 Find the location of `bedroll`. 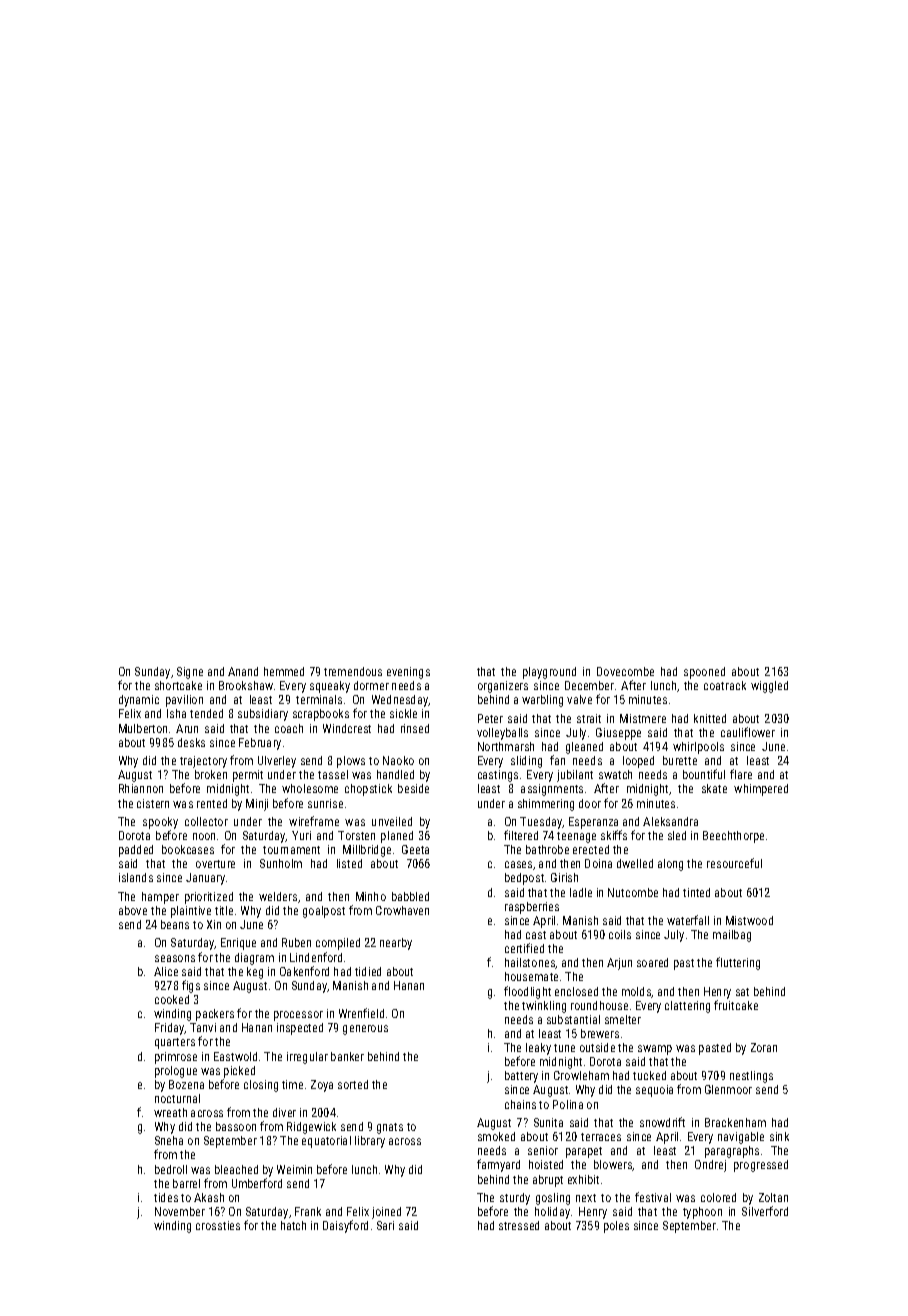

bedroll is located at coordinates (171, 1169).
